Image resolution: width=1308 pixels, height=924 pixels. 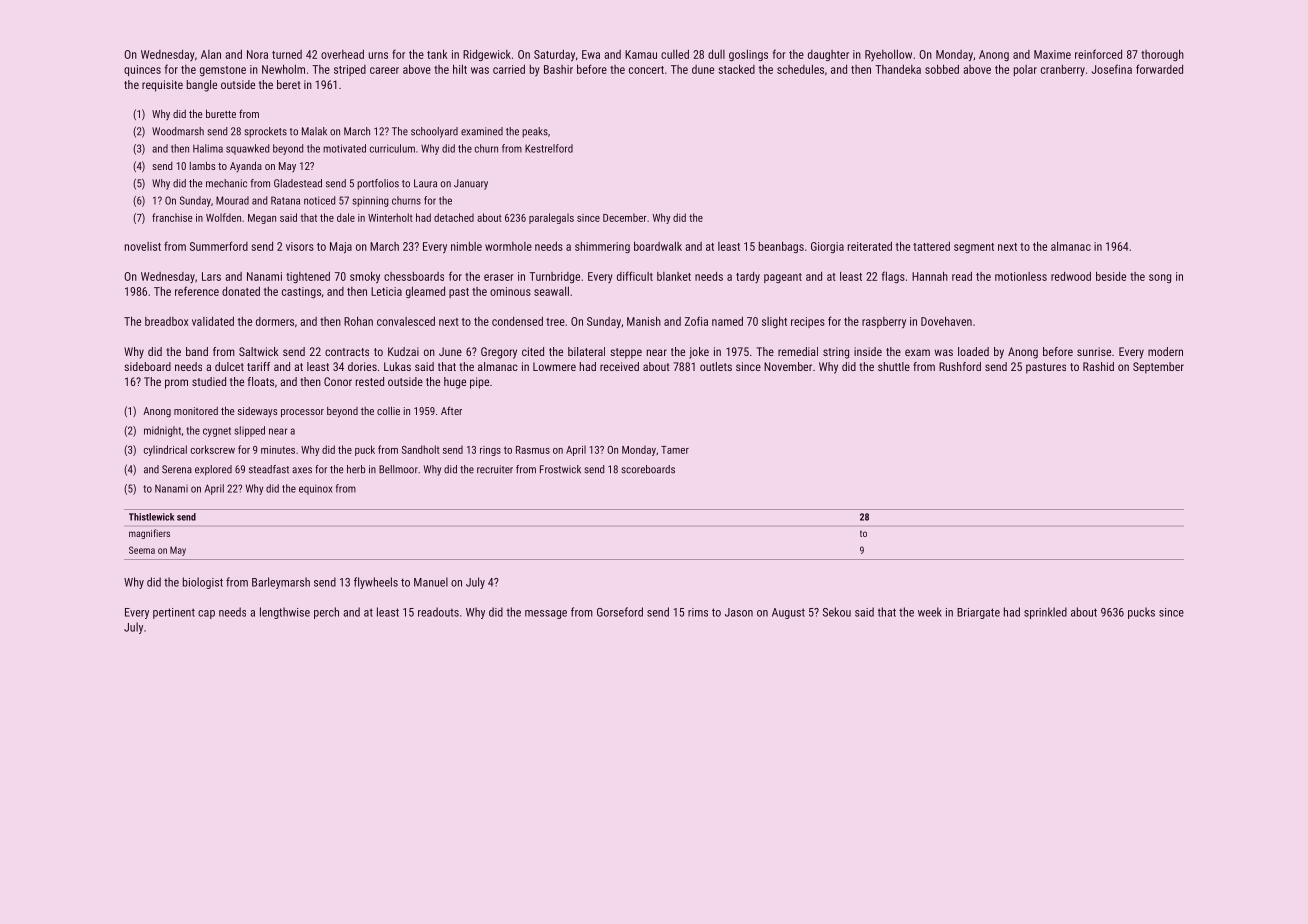 What do you see at coordinates (930, 612) in the screenshot?
I see `week` at bounding box center [930, 612].
